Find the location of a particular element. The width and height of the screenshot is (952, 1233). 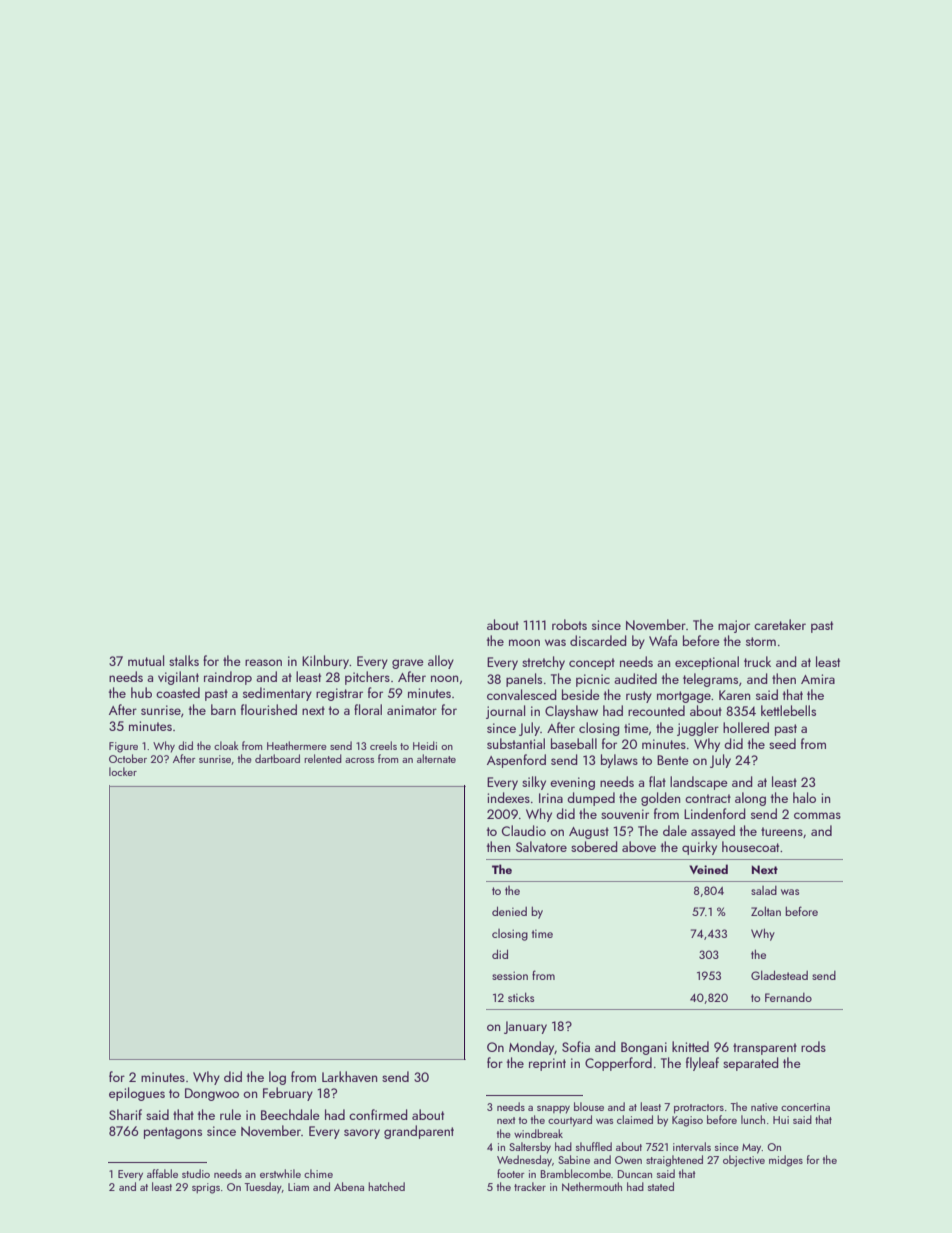

Heathermere is located at coordinates (297, 745).
